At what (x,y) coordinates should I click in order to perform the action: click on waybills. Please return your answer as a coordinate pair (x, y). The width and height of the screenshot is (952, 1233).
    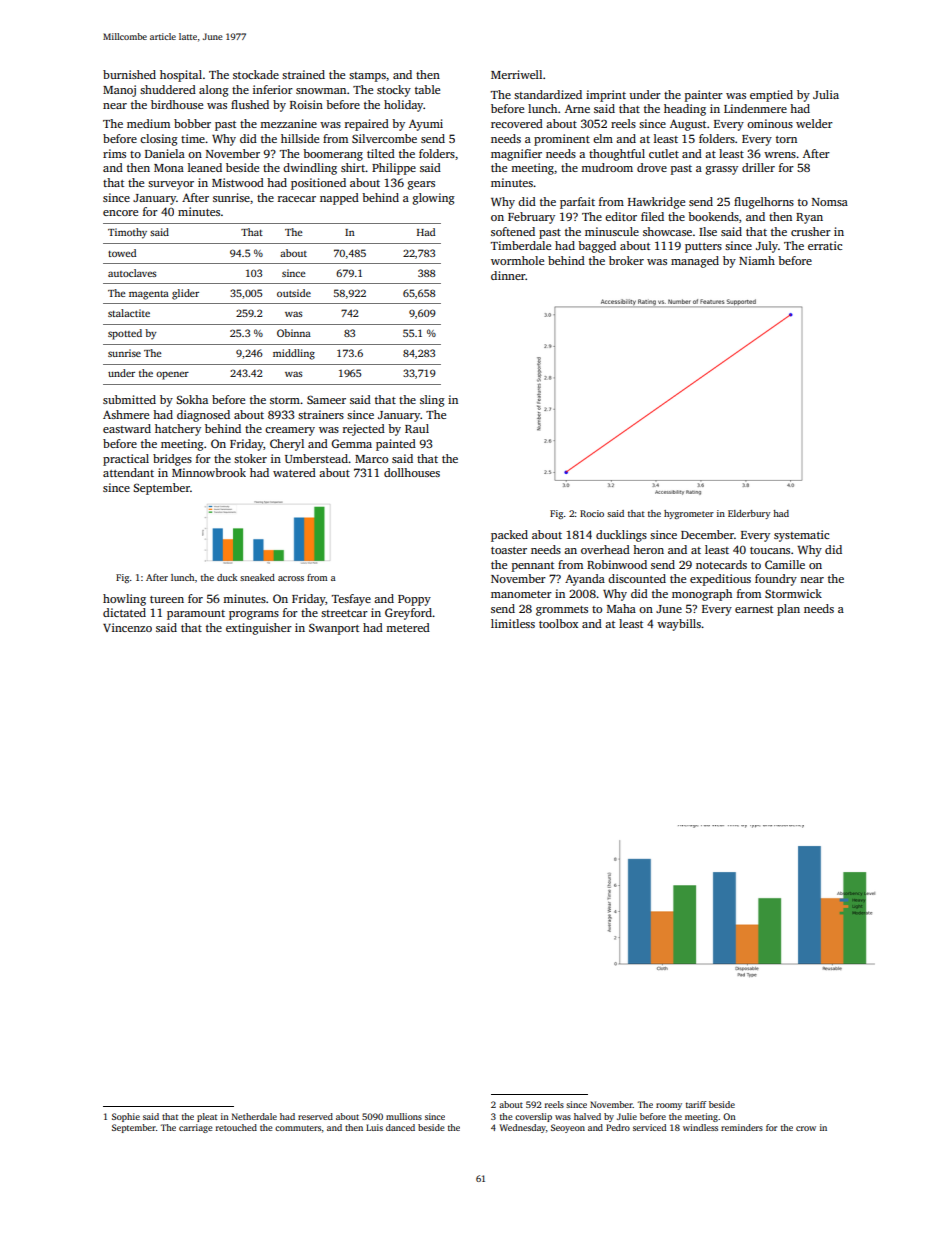
    Looking at the image, I should click on (679, 625).
